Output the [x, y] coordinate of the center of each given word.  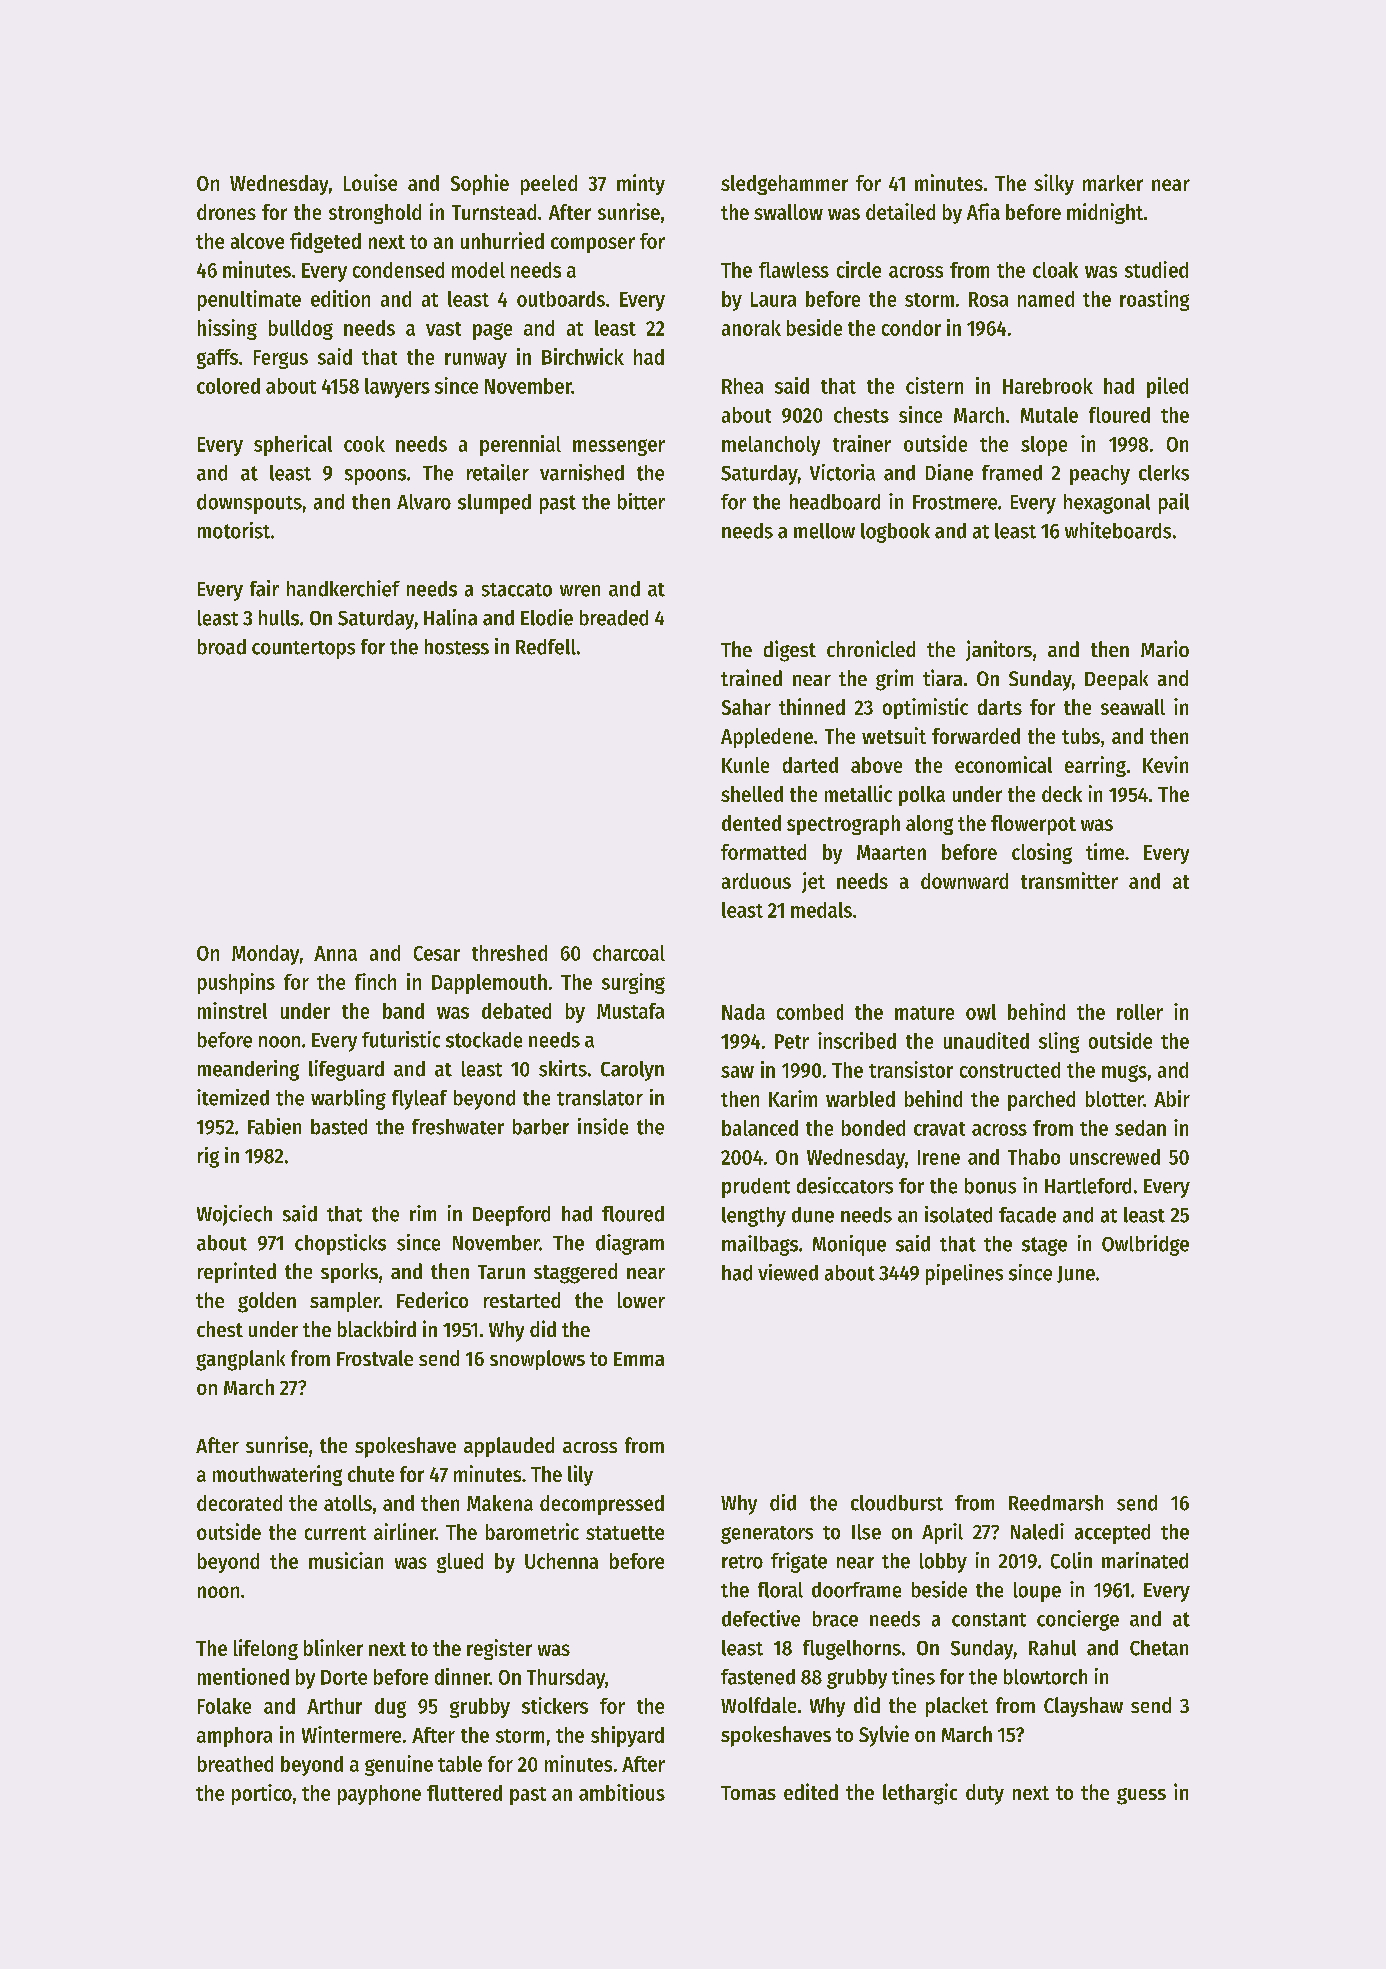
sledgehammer [784, 185]
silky [1054, 184]
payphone [379, 1795]
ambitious [622, 1792]
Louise [370, 182]
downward [964, 881]
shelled [752, 794]
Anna [335, 953]
